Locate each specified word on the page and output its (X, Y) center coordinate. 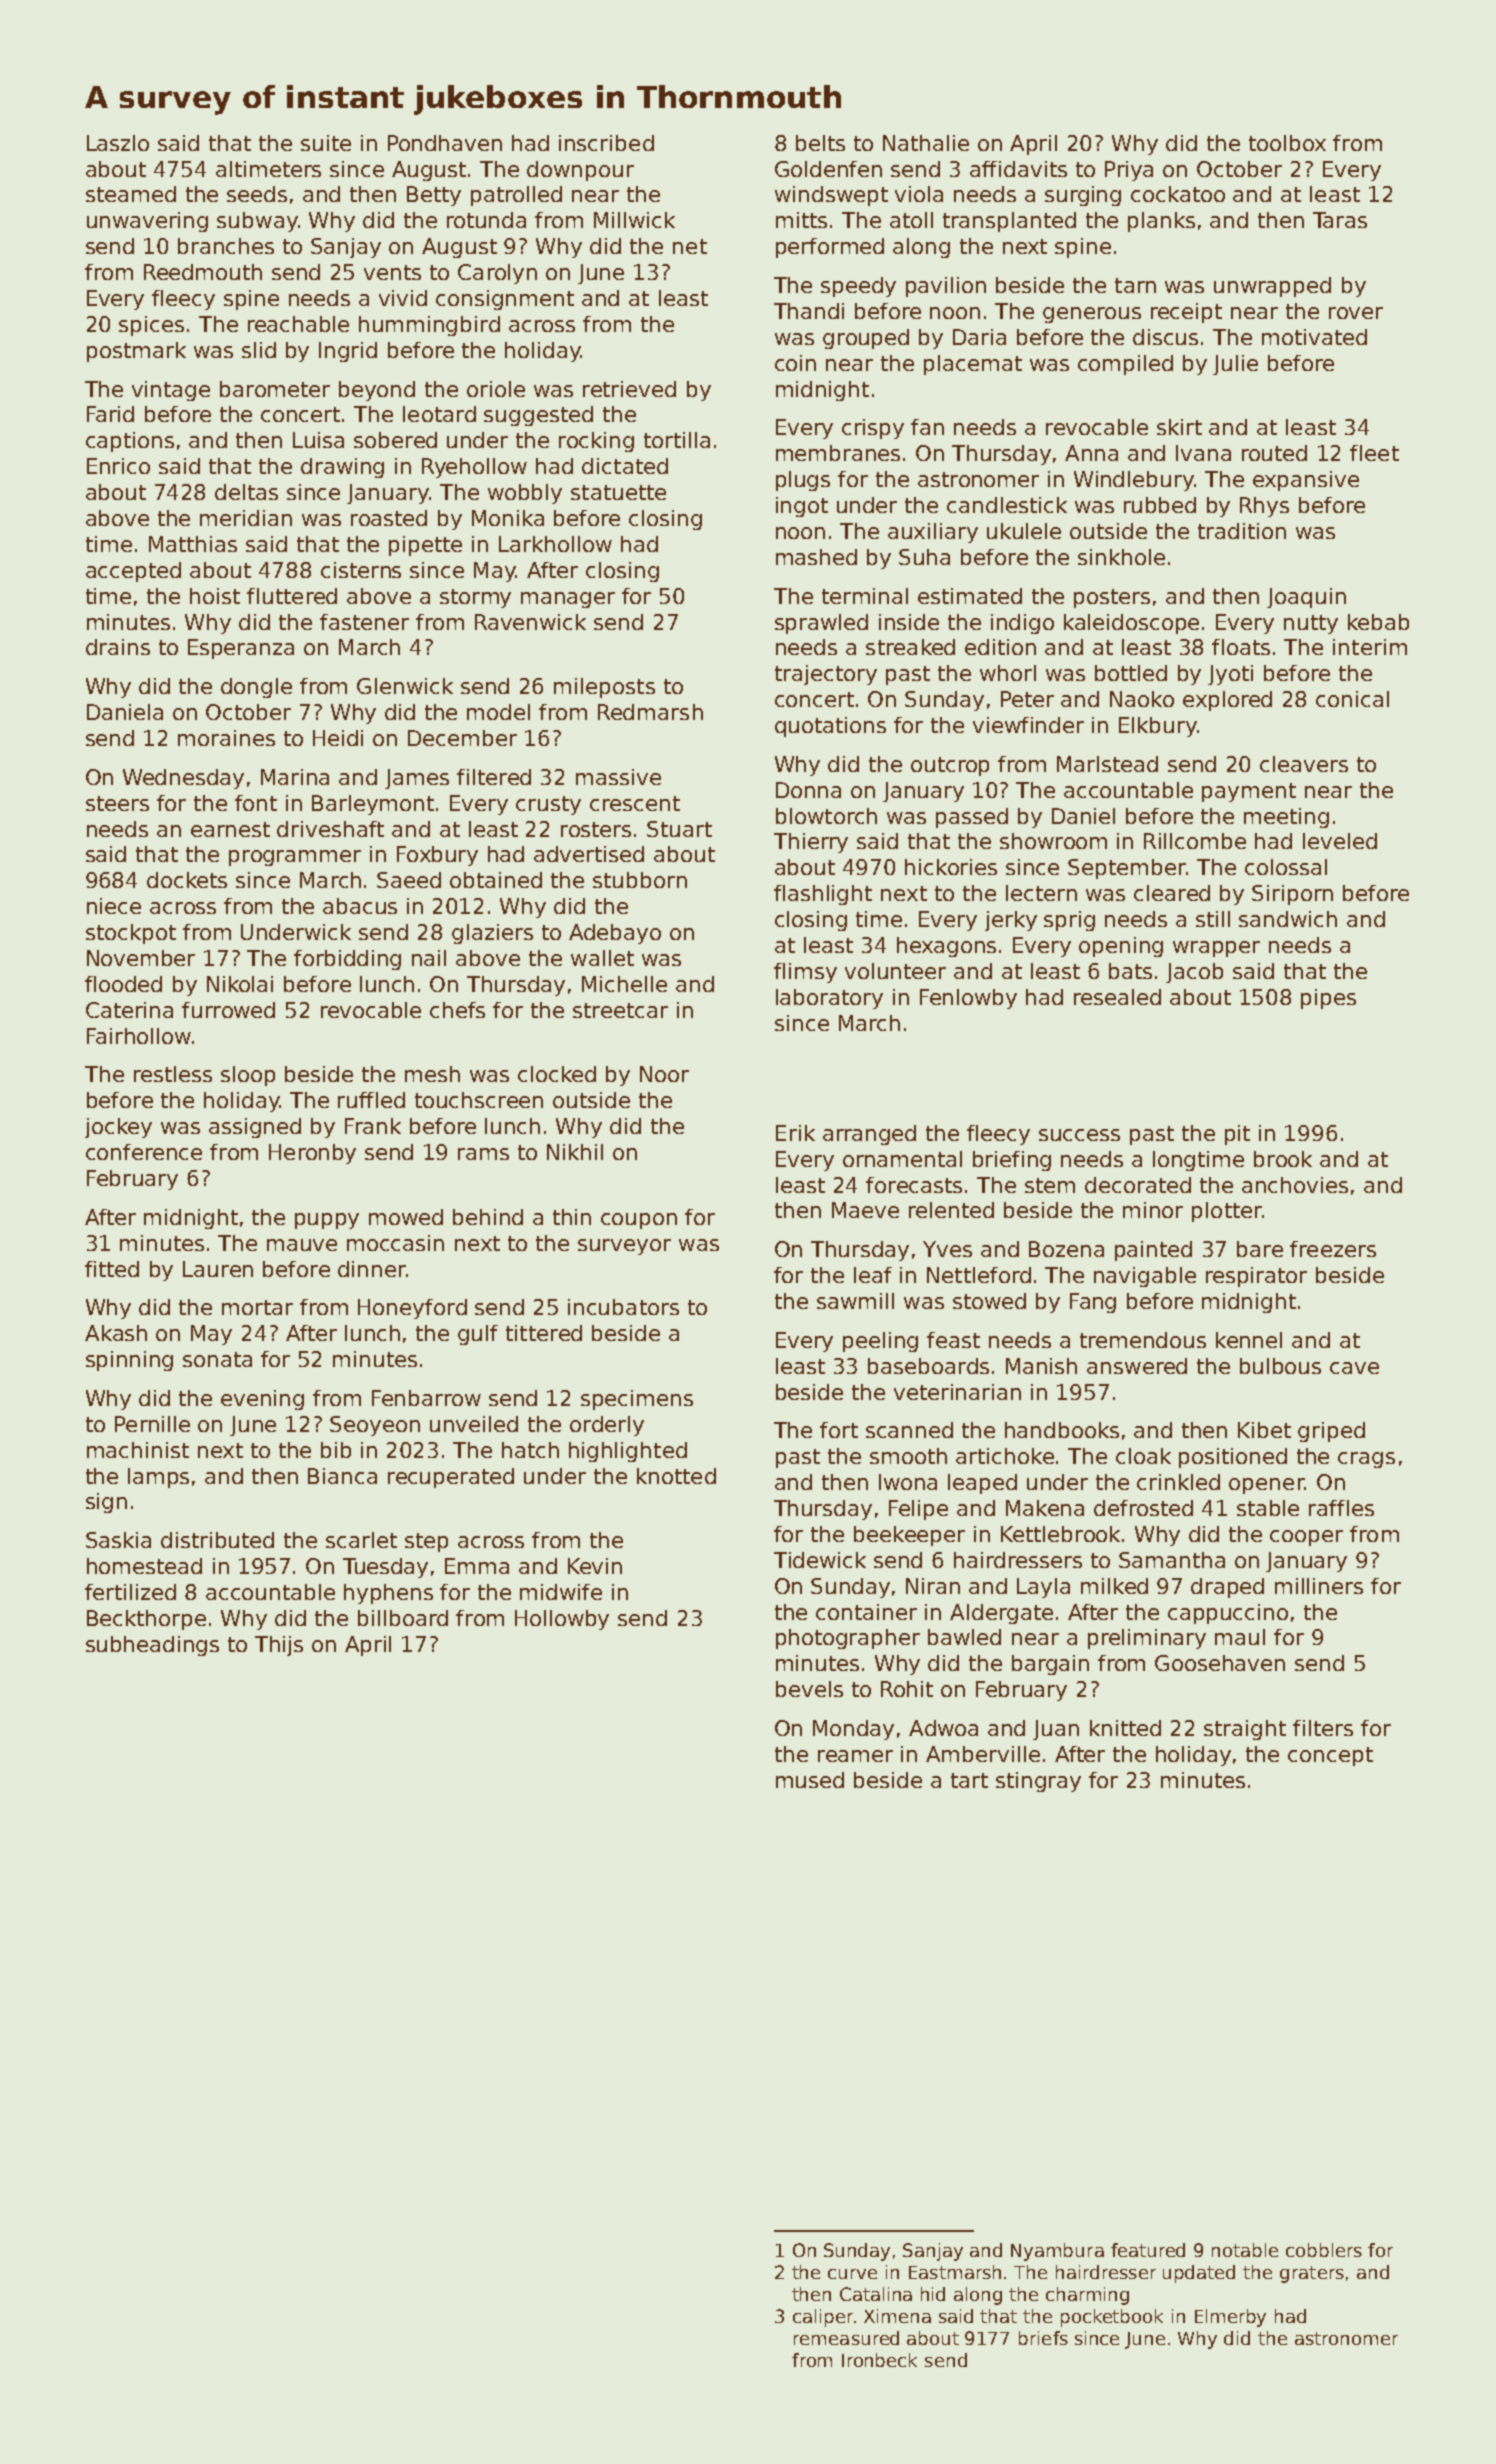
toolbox (1287, 143)
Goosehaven (1220, 1663)
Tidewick (820, 1560)
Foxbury (437, 856)
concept (1330, 1756)
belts (820, 143)
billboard (403, 1618)
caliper (823, 2318)
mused (810, 1780)
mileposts (604, 688)
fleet (1374, 453)
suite (326, 143)
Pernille (152, 1424)
